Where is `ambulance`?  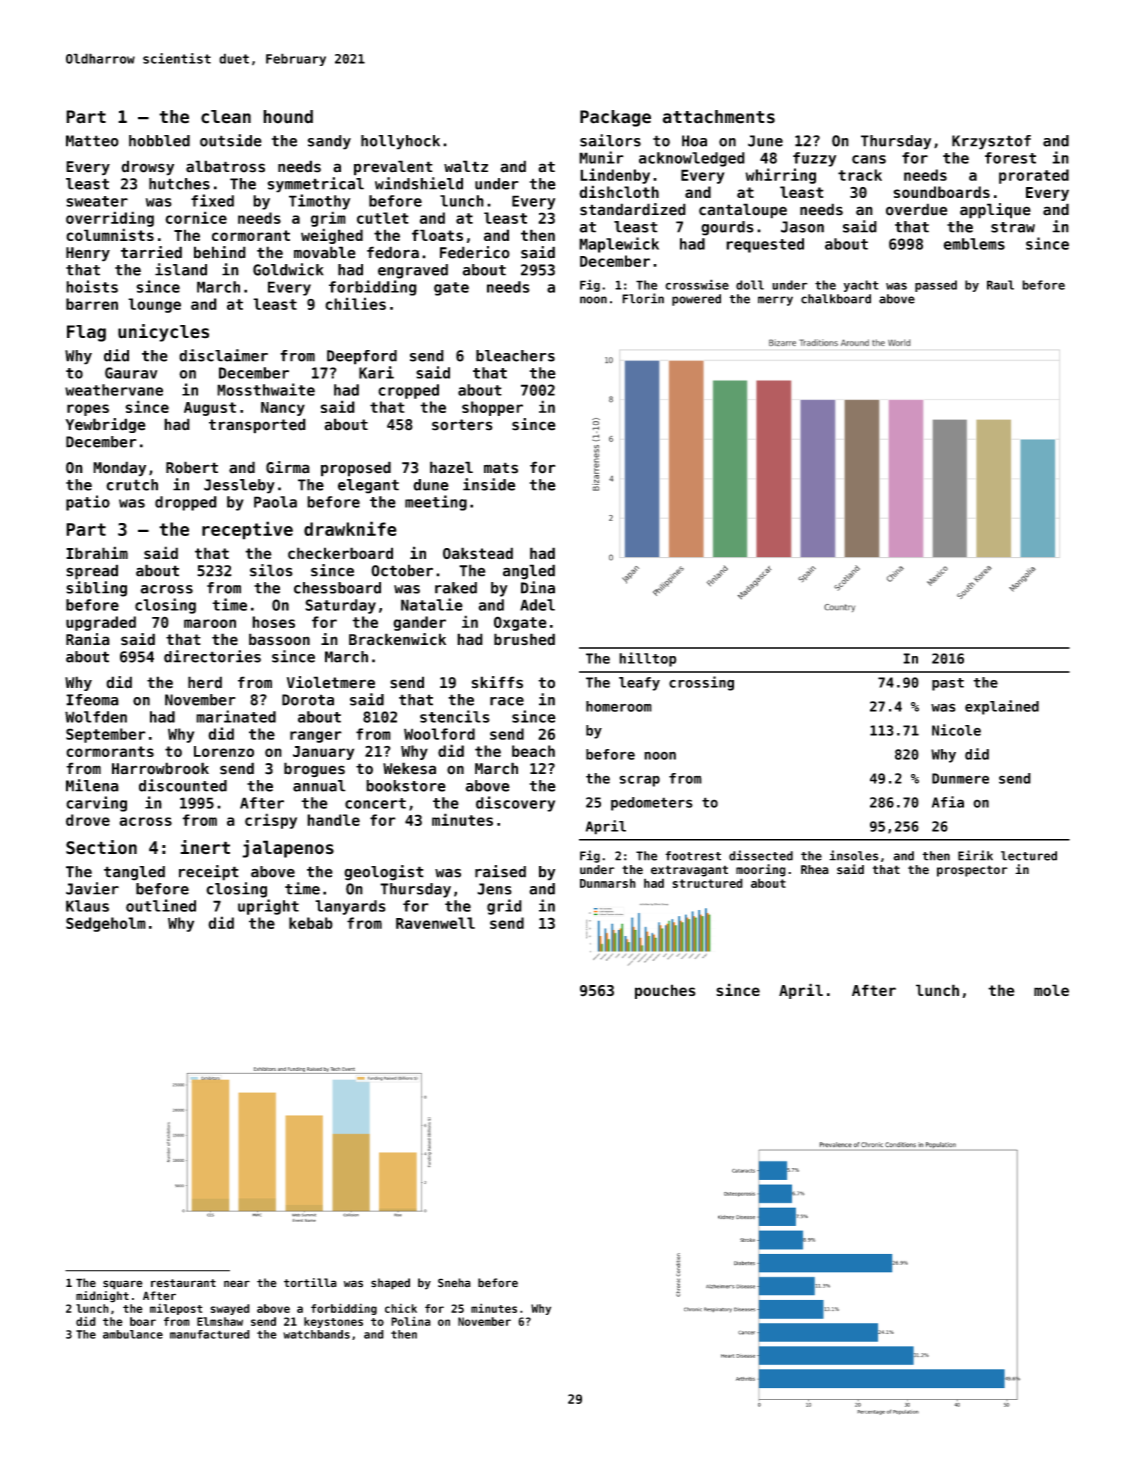
ambulance is located at coordinates (133, 1334).
